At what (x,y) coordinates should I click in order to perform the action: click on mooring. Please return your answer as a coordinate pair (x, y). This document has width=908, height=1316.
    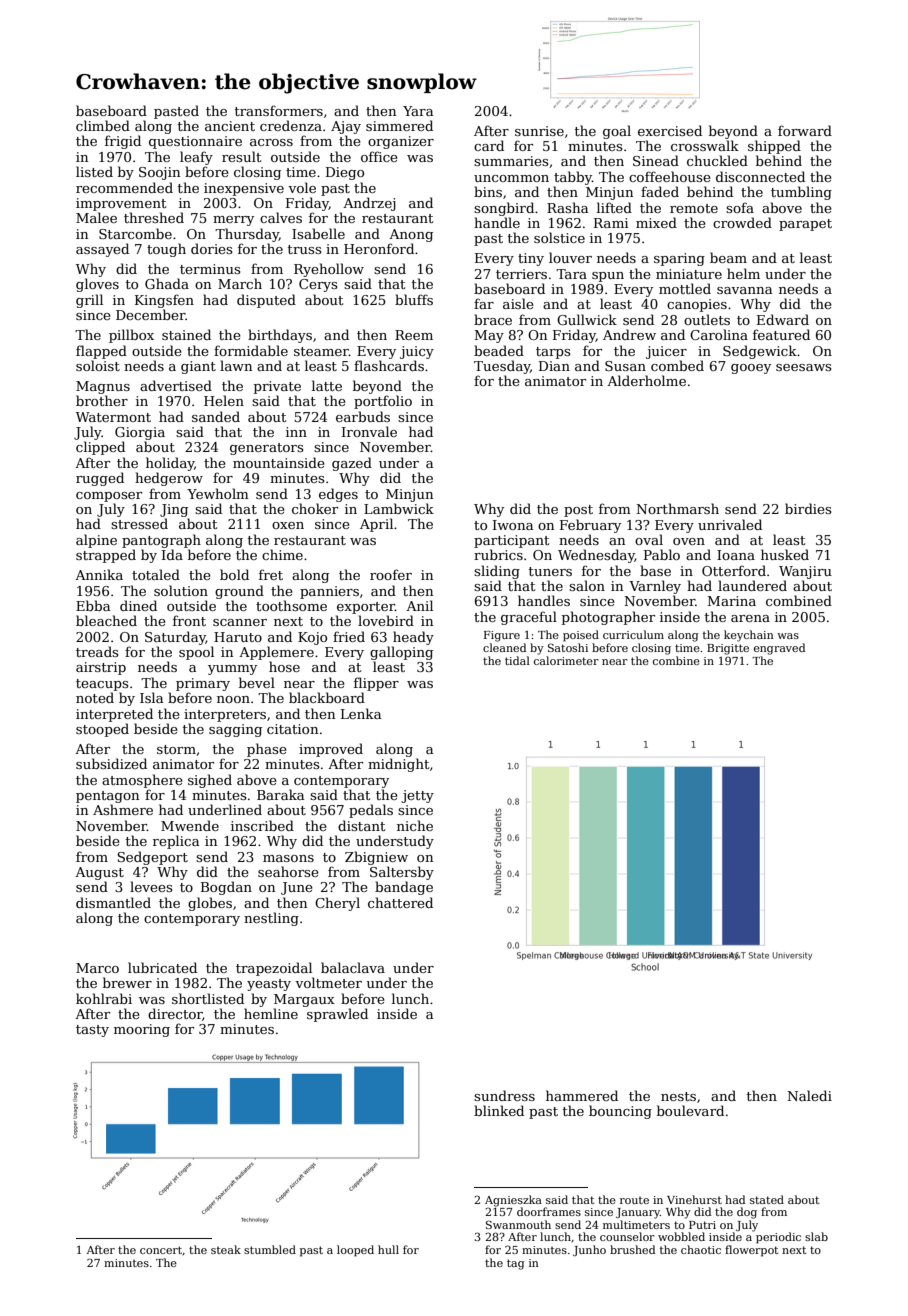
    Looking at the image, I should click on (142, 1030).
